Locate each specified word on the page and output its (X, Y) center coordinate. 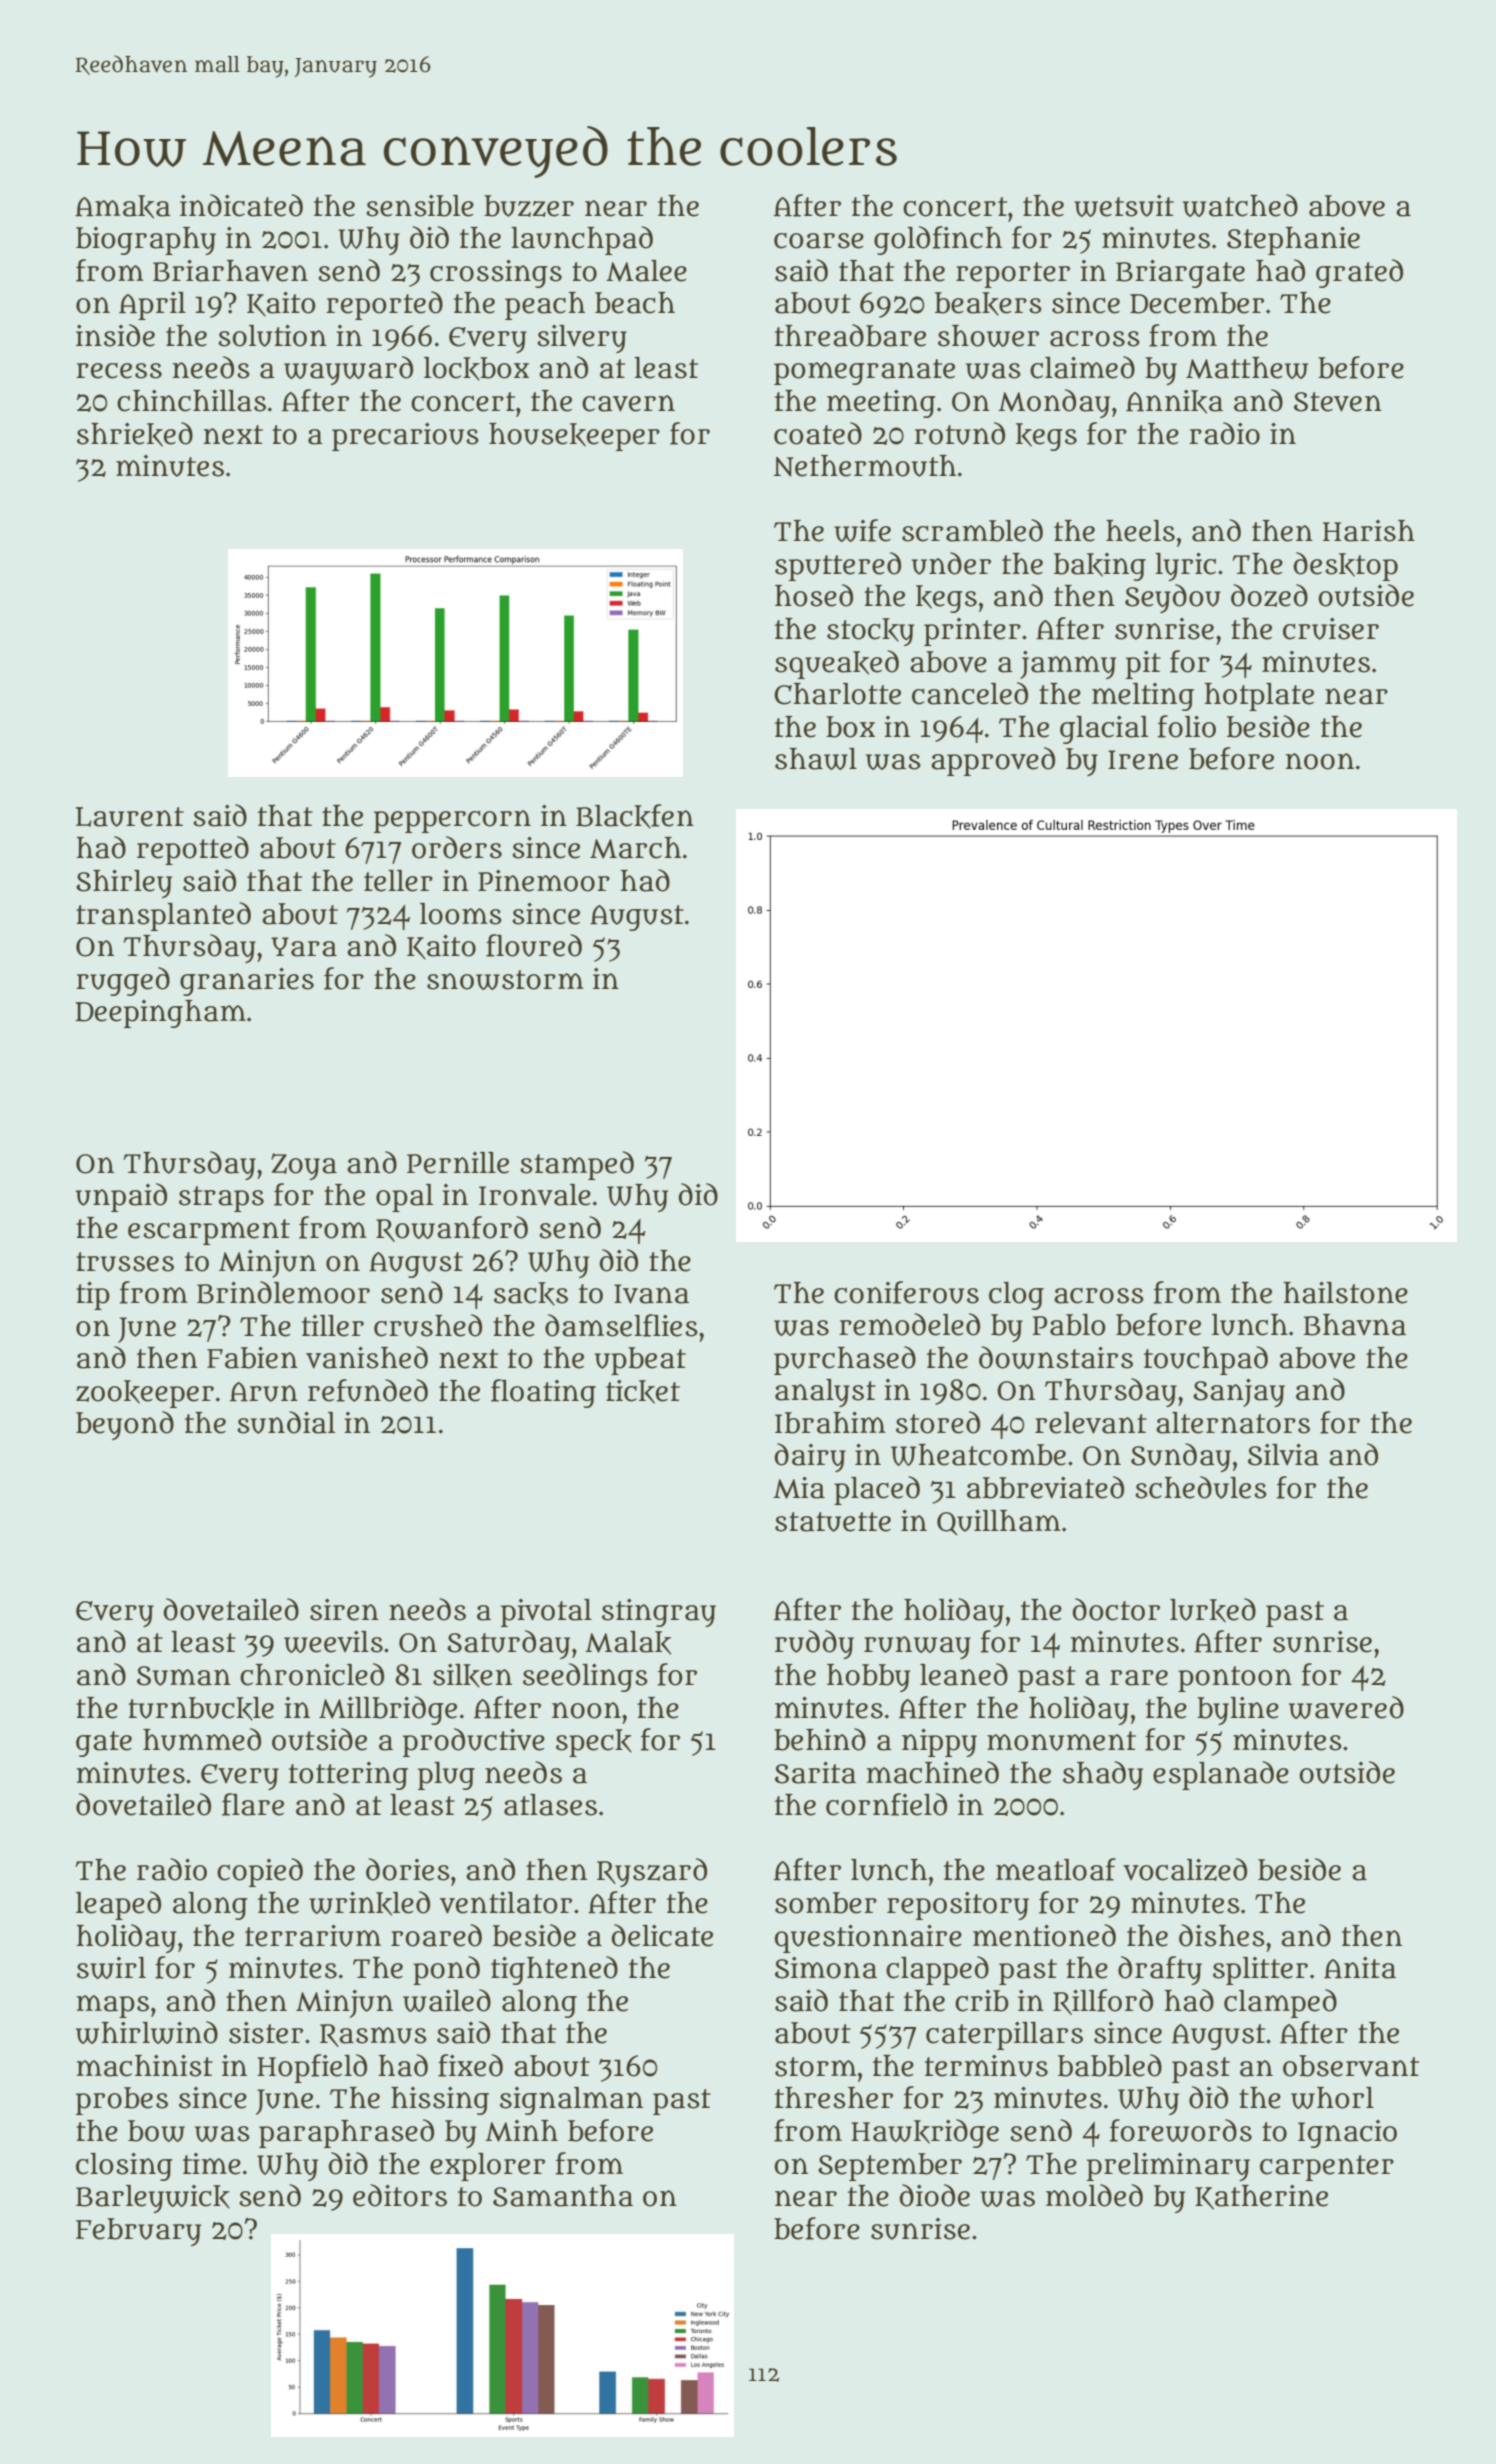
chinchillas (191, 401)
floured (534, 945)
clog (1016, 1296)
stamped (577, 1165)
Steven (1338, 402)
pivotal (546, 1613)
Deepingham (160, 1014)
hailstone (1345, 1293)
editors (400, 2195)
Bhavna (1354, 1325)
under (951, 563)
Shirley (124, 884)
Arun (264, 1392)
